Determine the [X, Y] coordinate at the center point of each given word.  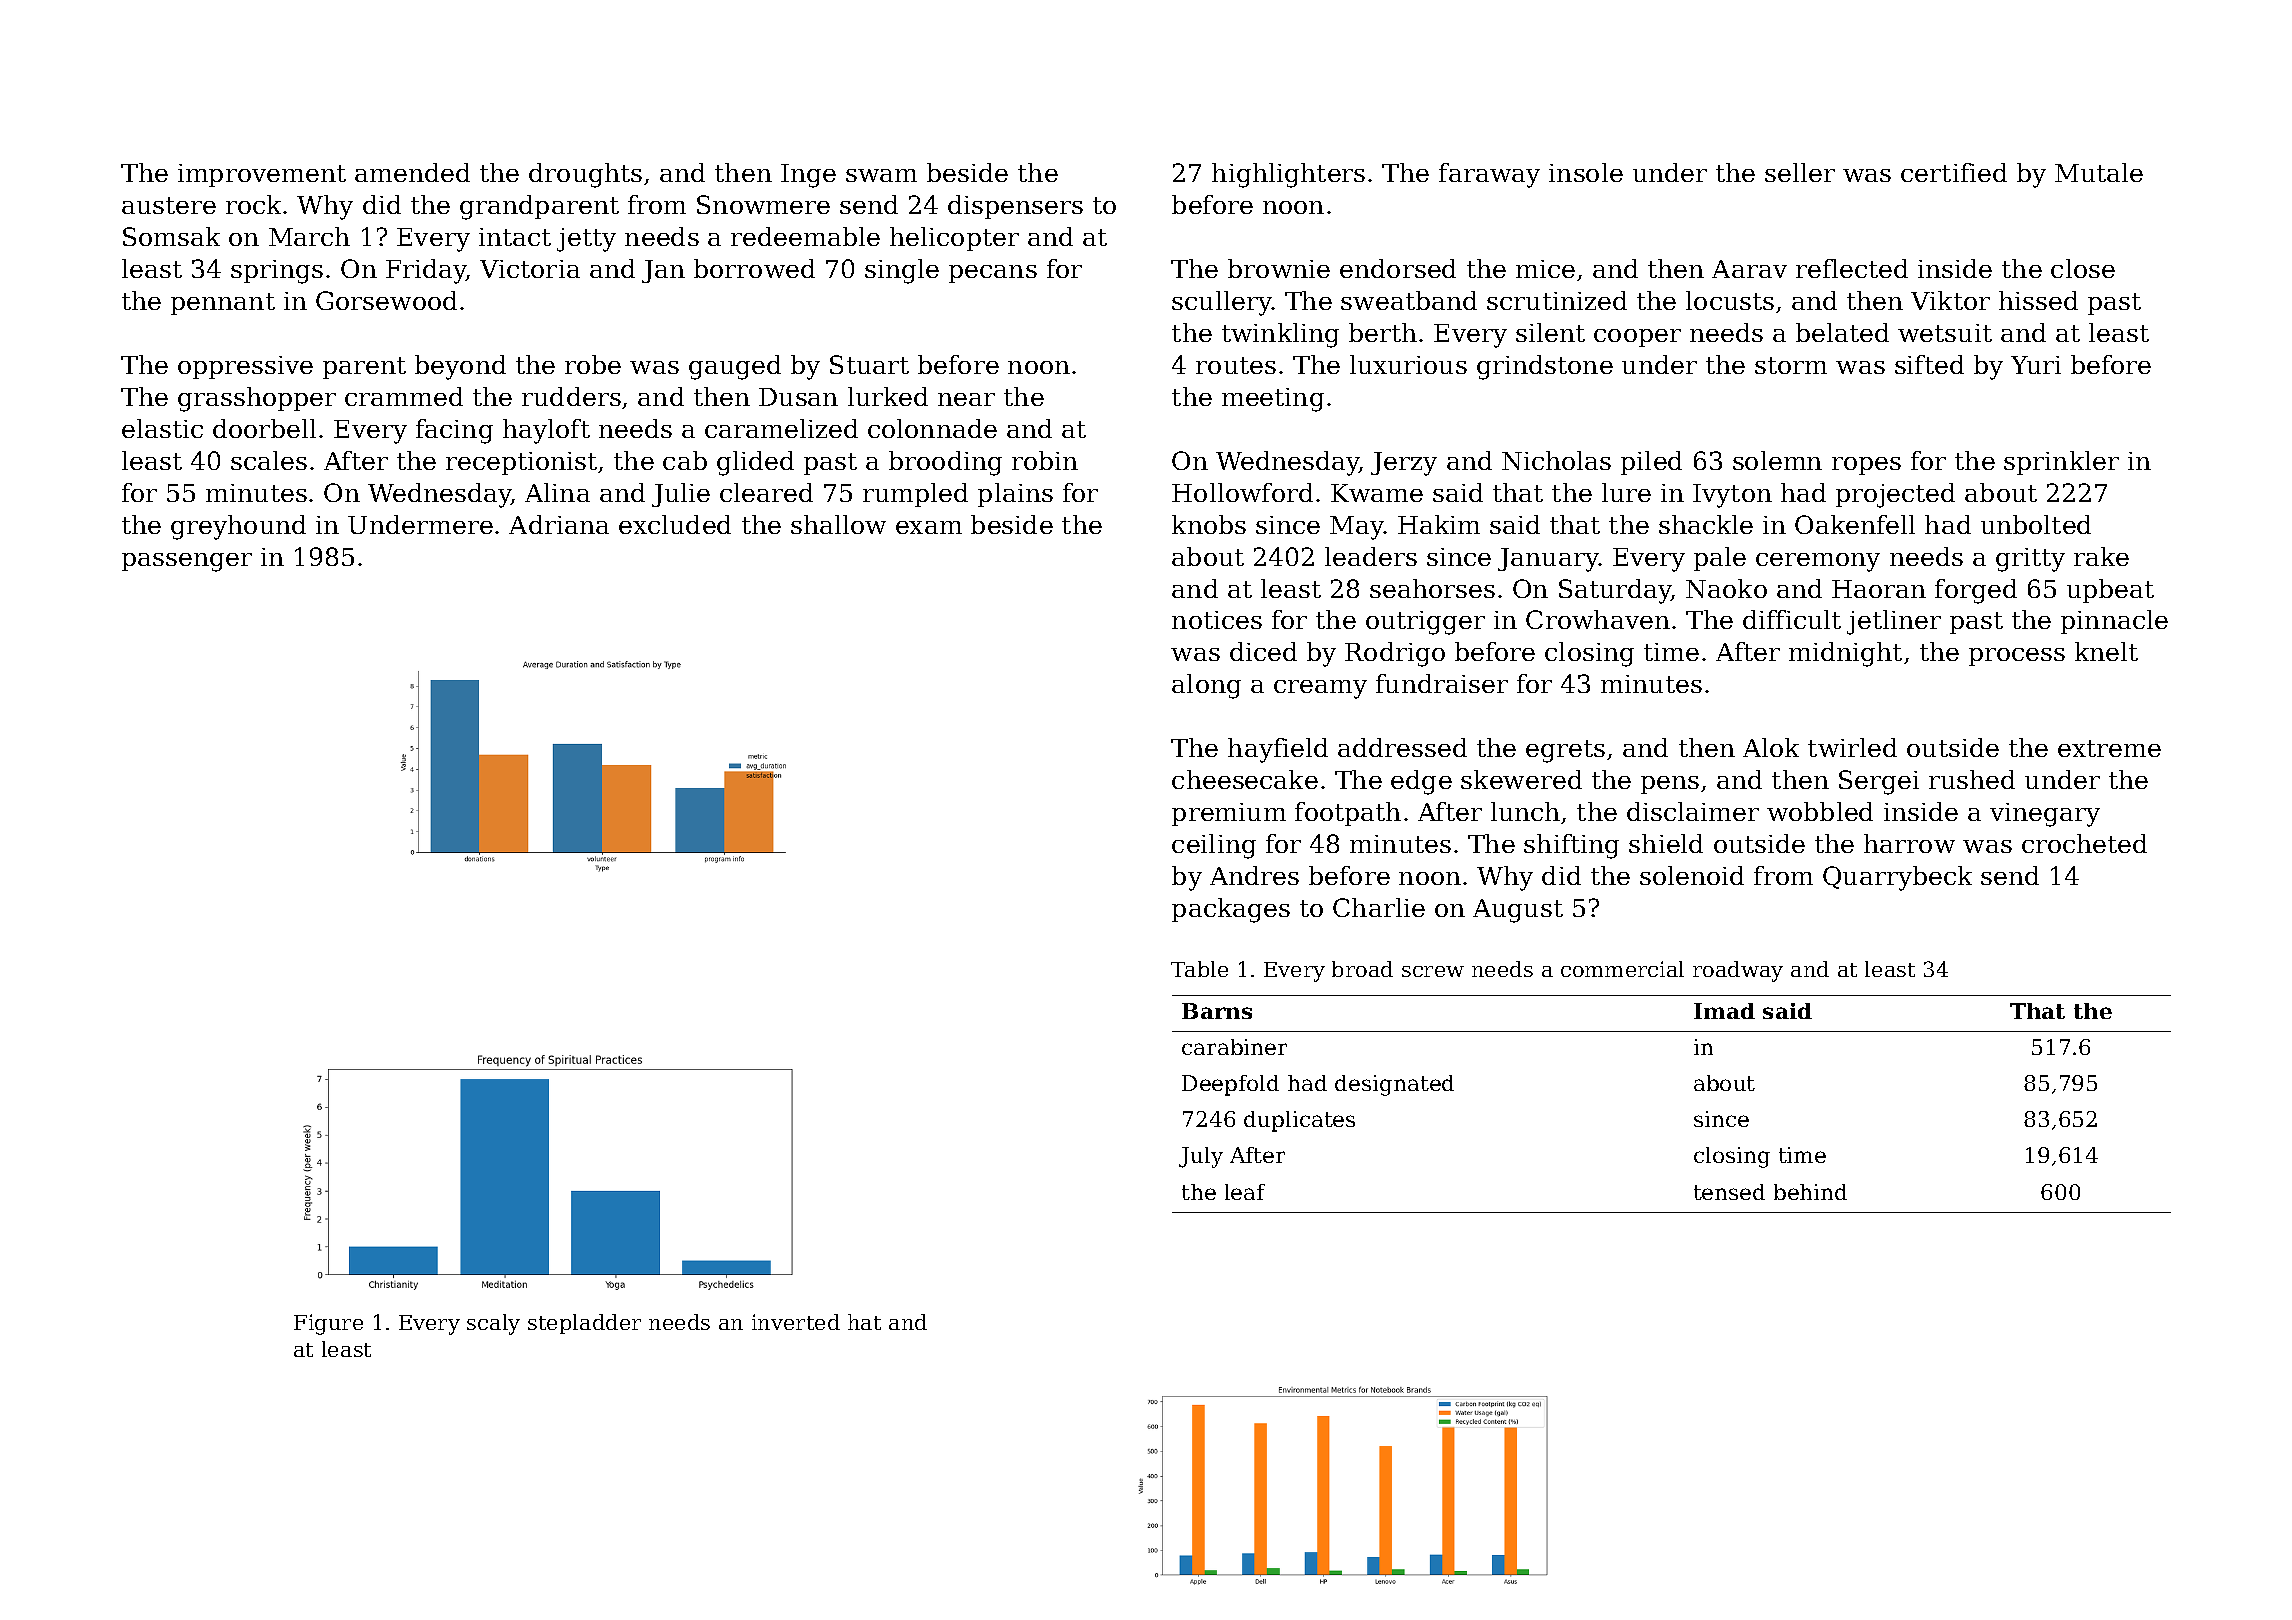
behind [1810, 1192]
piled [1651, 463]
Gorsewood [386, 300]
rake [2101, 556]
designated [1394, 1085]
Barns [1217, 1011]
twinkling [1280, 335]
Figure [328, 1324]
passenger [187, 562]
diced [1263, 651]
